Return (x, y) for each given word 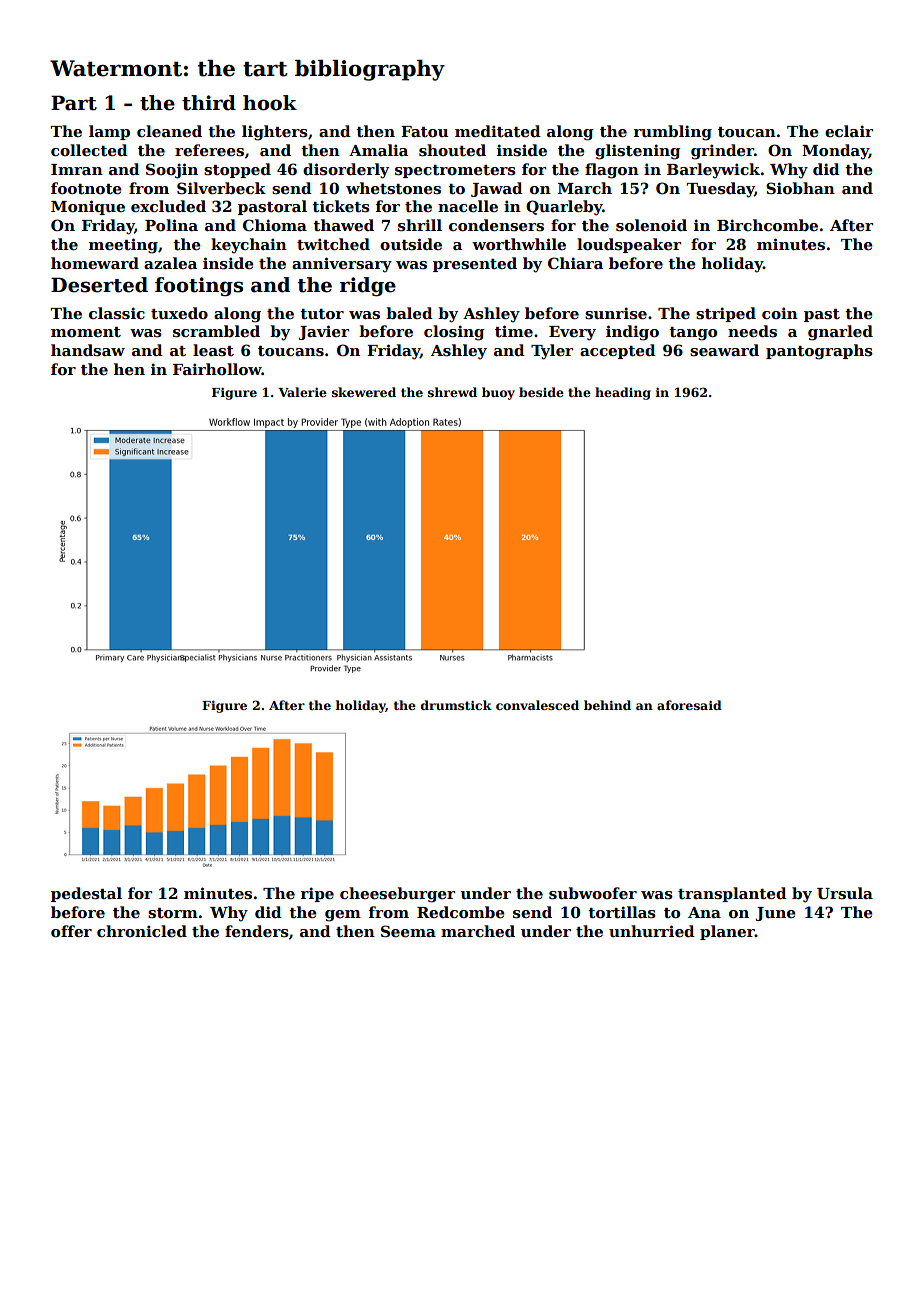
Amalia (378, 150)
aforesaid (689, 705)
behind (607, 705)
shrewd (452, 392)
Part (74, 103)
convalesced (537, 705)
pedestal (86, 894)
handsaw (88, 350)
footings (199, 286)
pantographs (819, 352)
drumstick (456, 705)
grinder (722, 152)
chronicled (142, 931)
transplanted (732, 894)
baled (409, 313)
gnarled (840, 333)
